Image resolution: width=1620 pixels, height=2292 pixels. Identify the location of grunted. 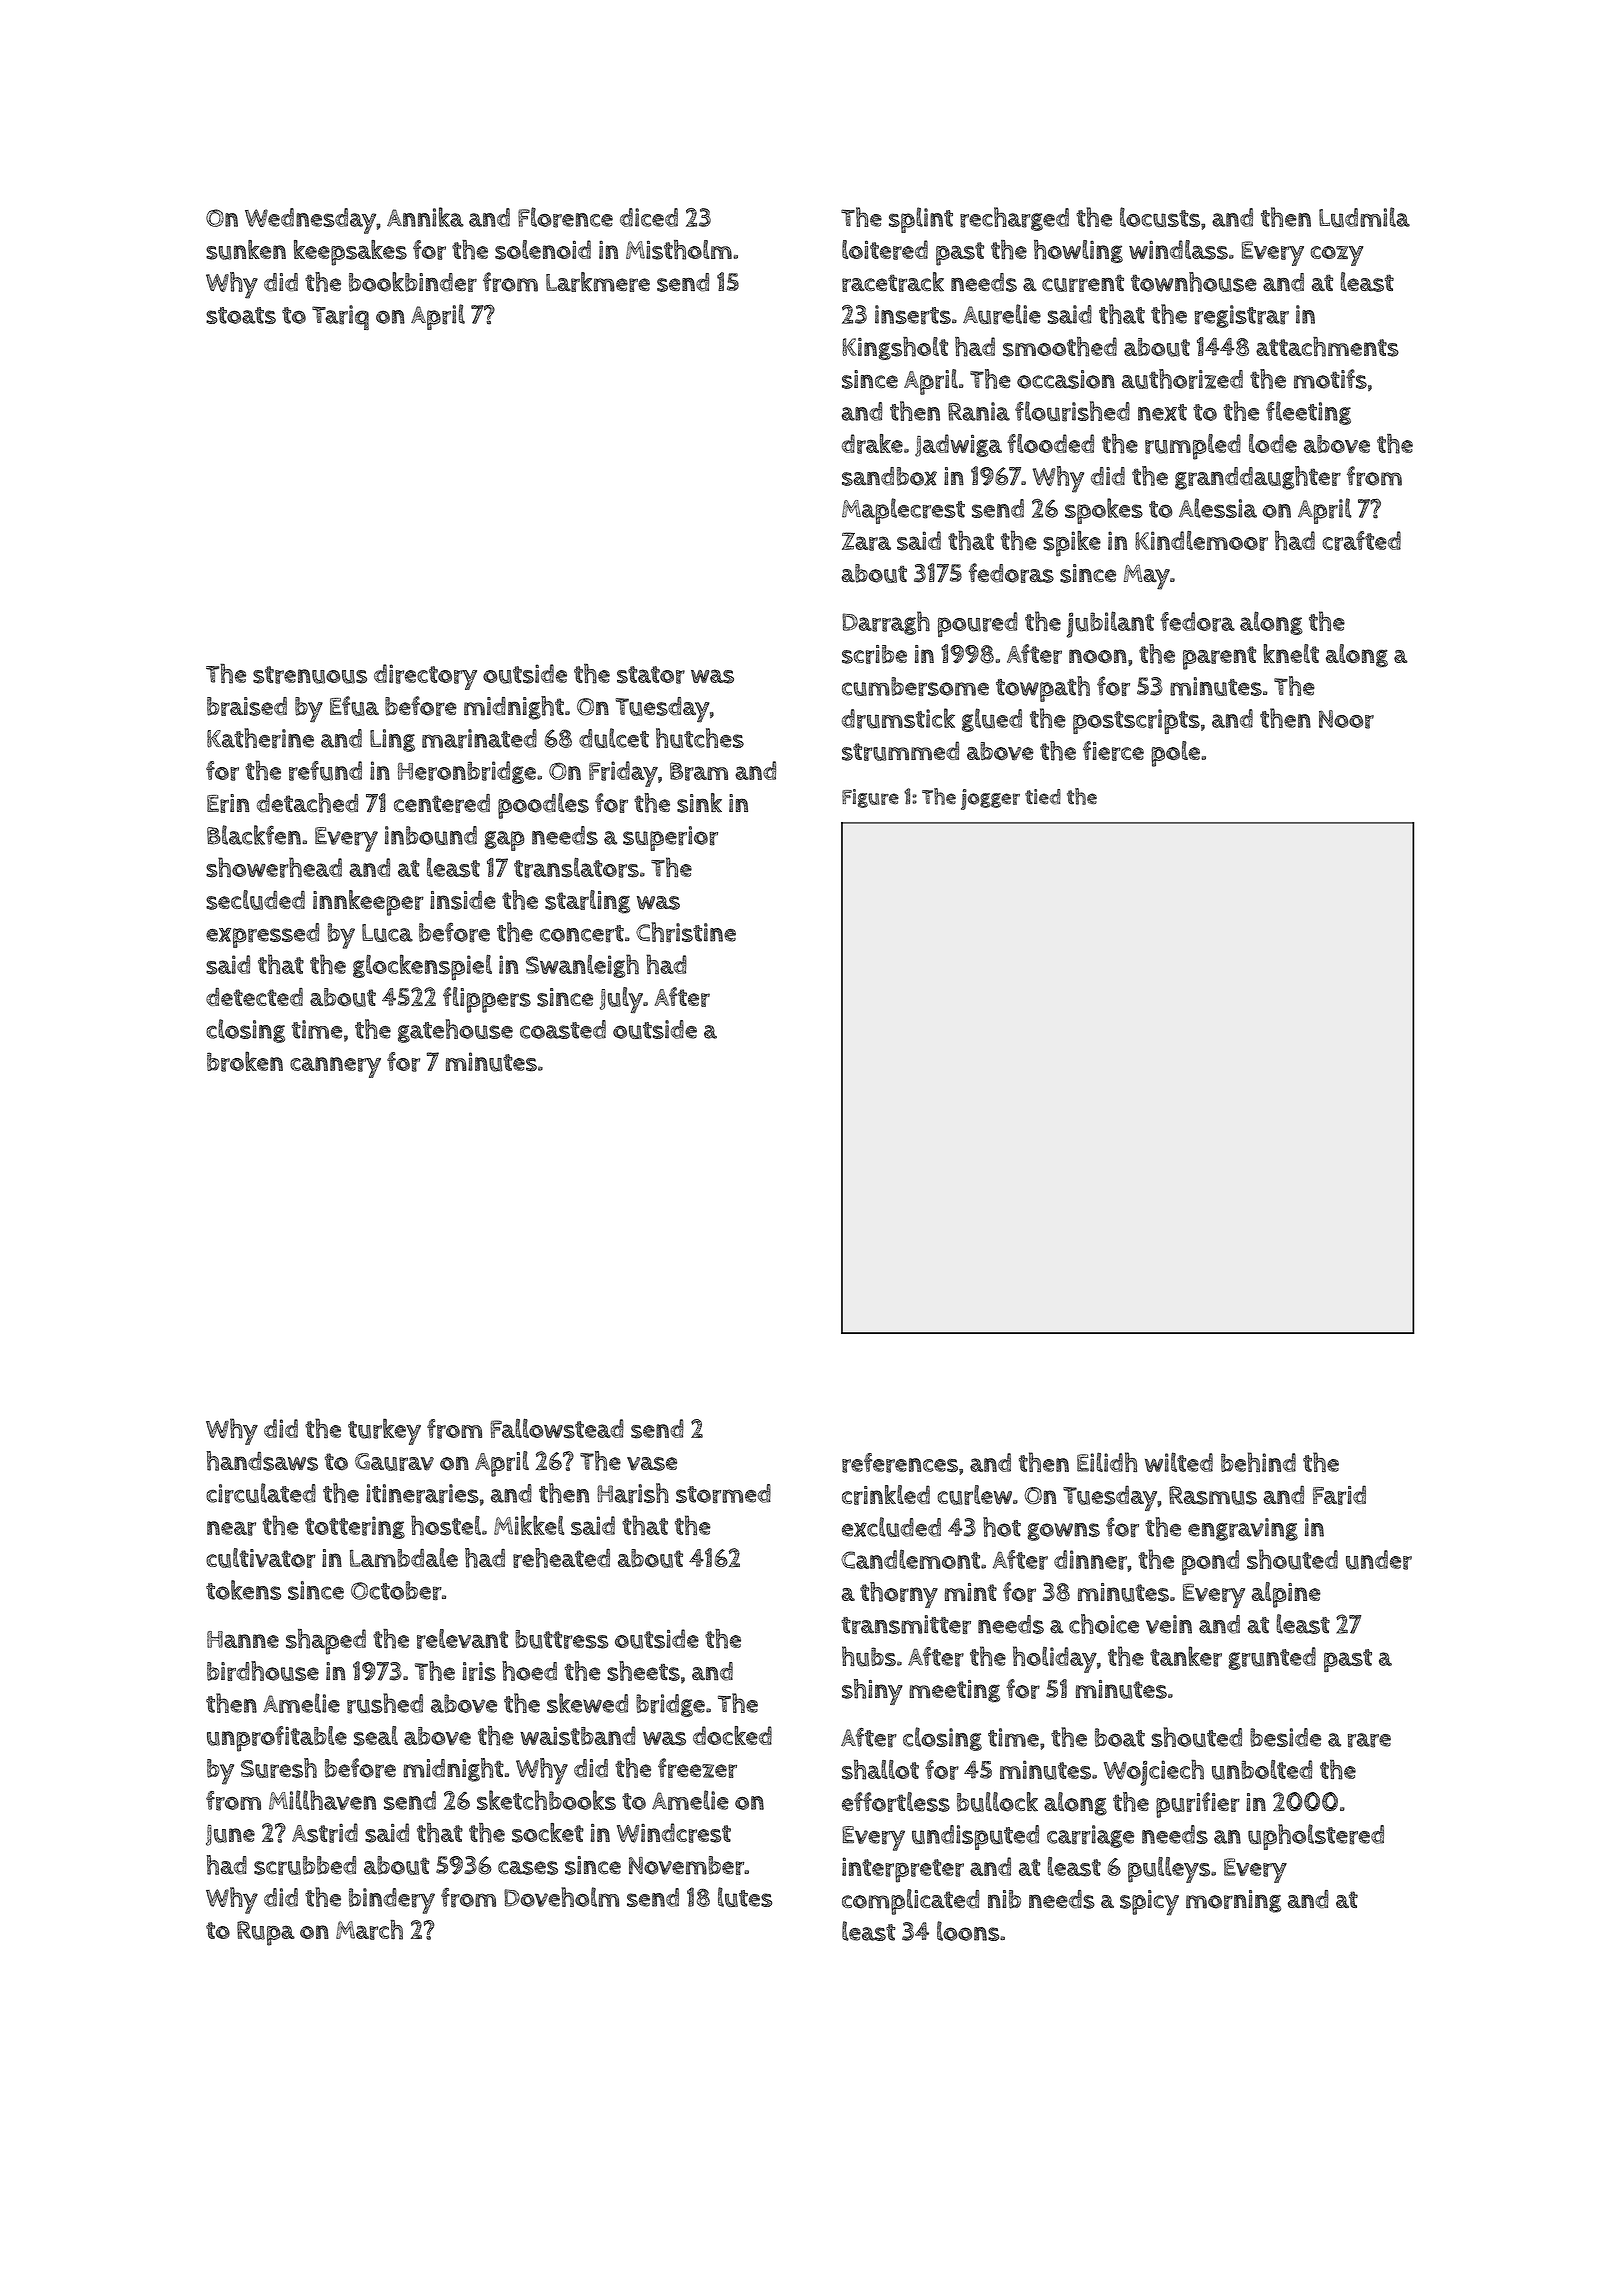
(1272, 1658).
